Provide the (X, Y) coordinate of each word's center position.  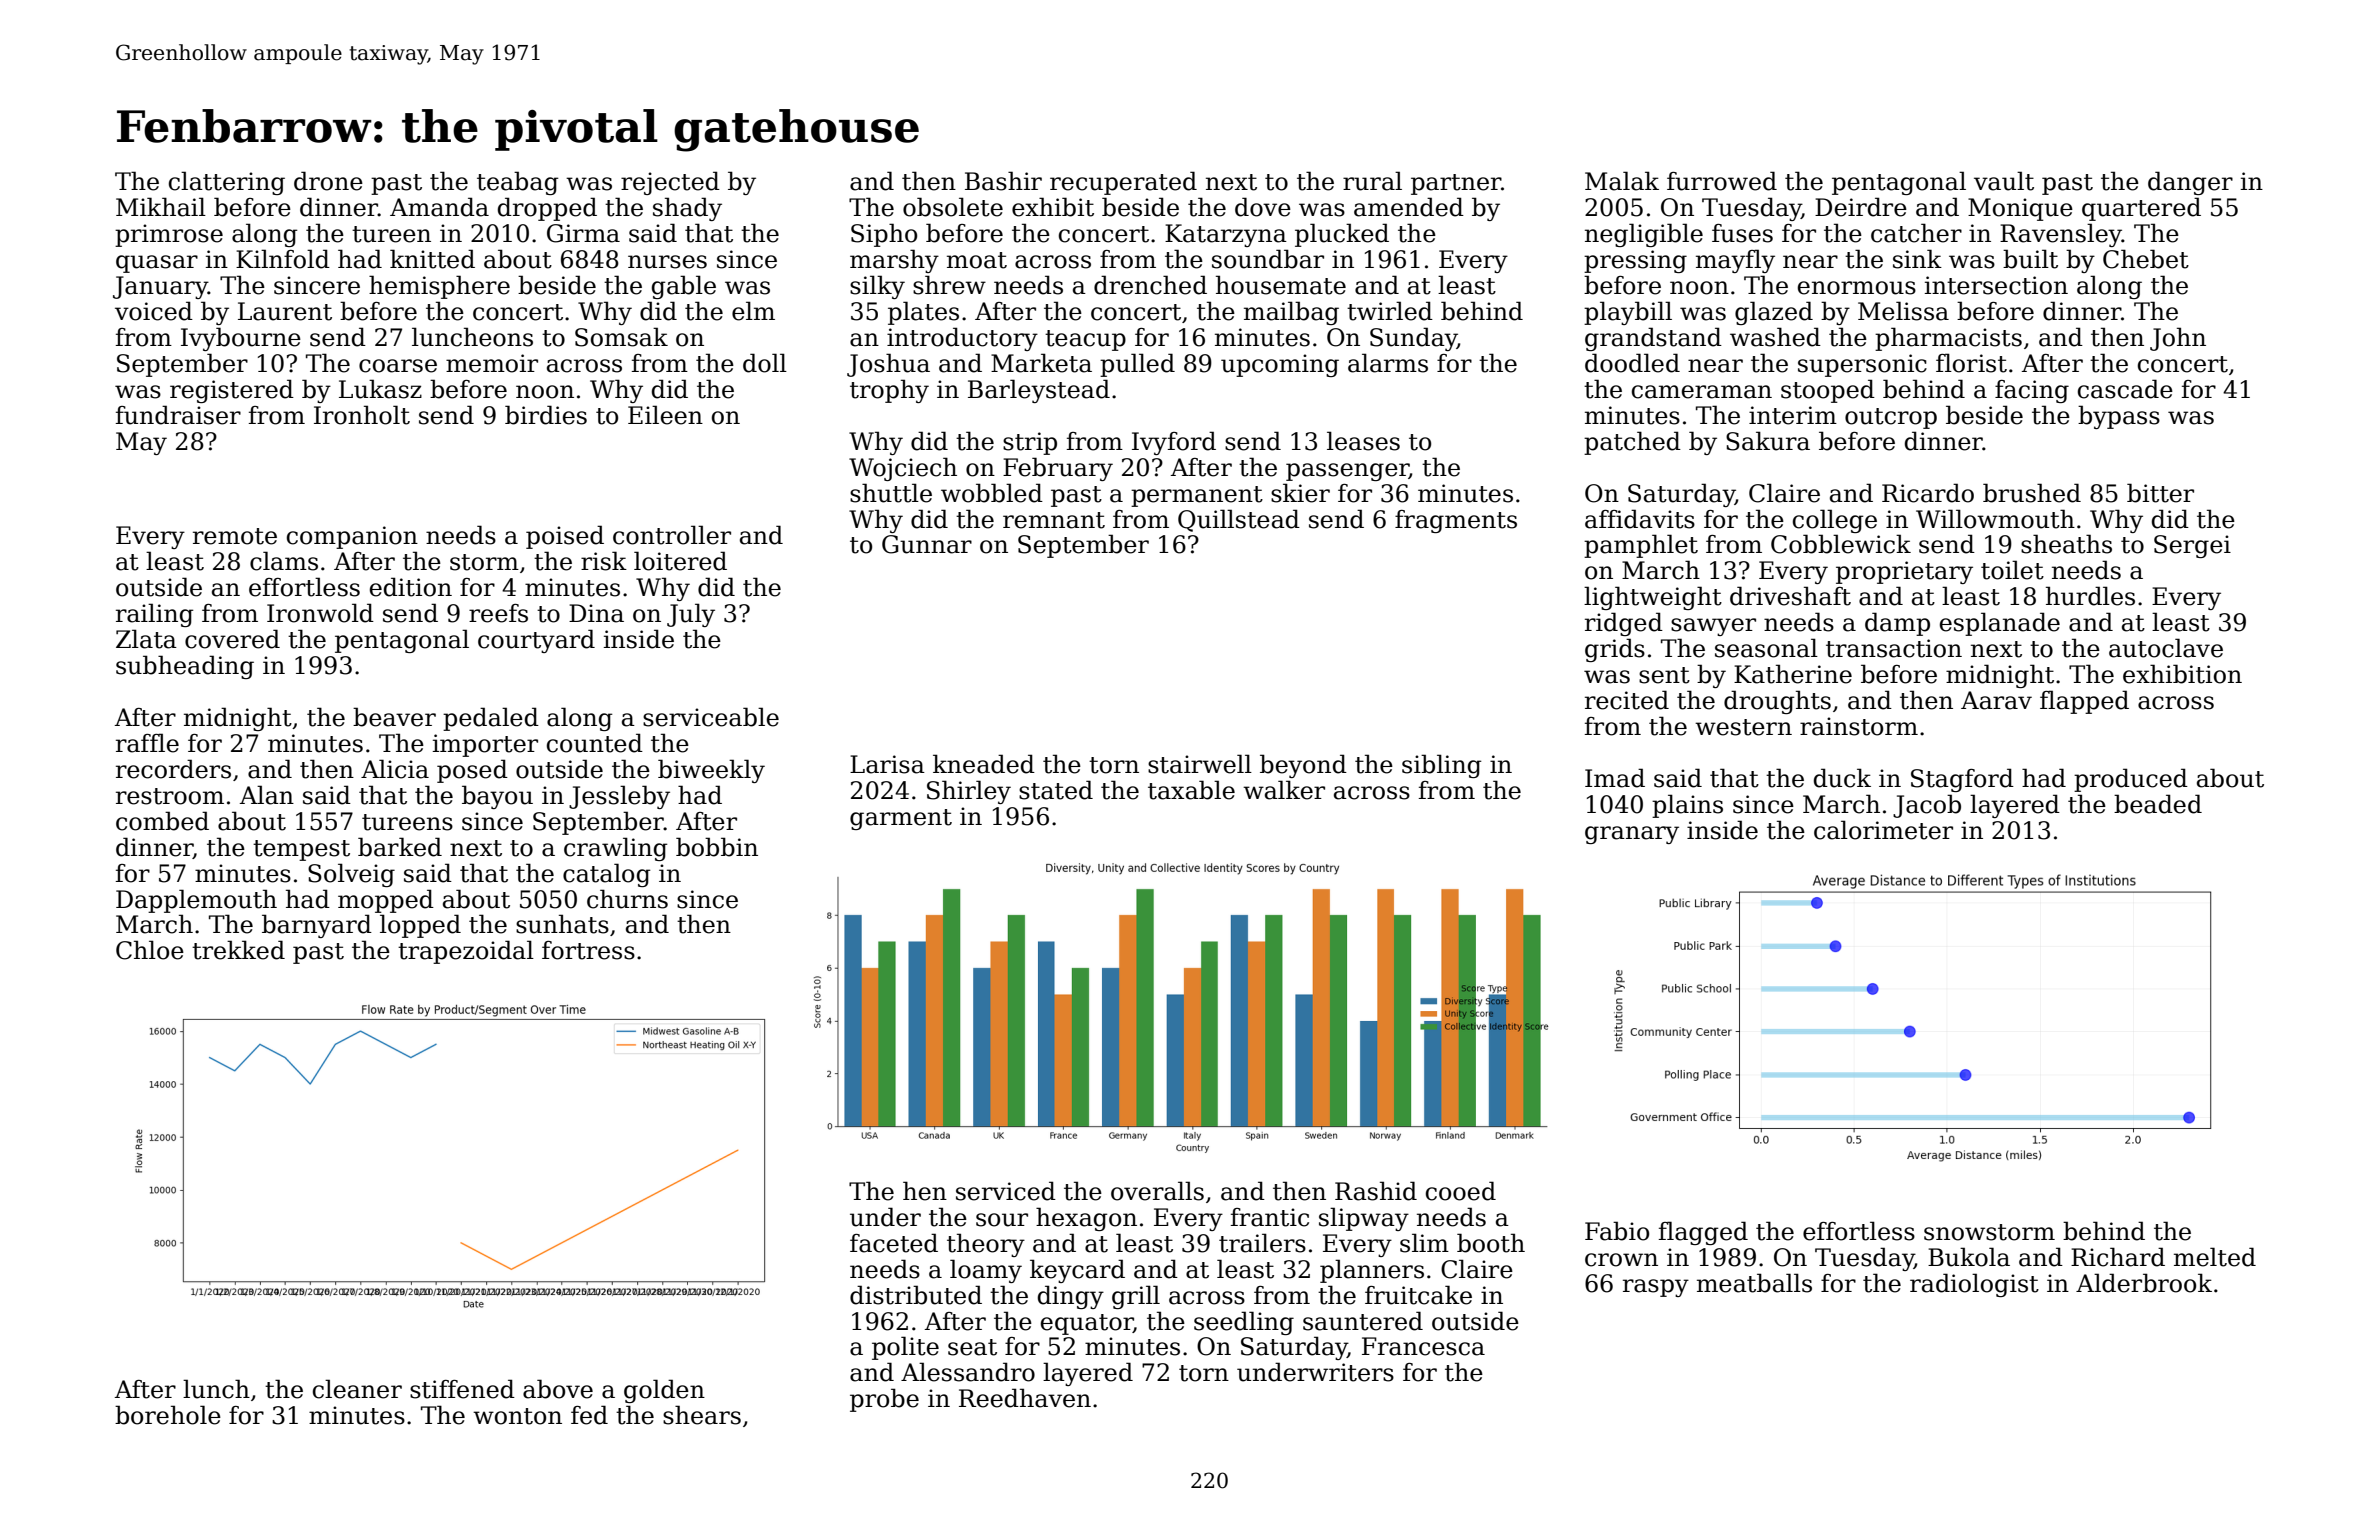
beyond (1303, 766)
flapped (2084, 702)
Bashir (1003, 181)
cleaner (357, 1389)
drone (328, 181)
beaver (394, 717)
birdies (546, 415)
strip (1030, 443)
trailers (1262, 1243)
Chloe (150, 950)
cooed (1461, 1191)
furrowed (1722, 181)
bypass (2119, 417)
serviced (1006, 1191)
